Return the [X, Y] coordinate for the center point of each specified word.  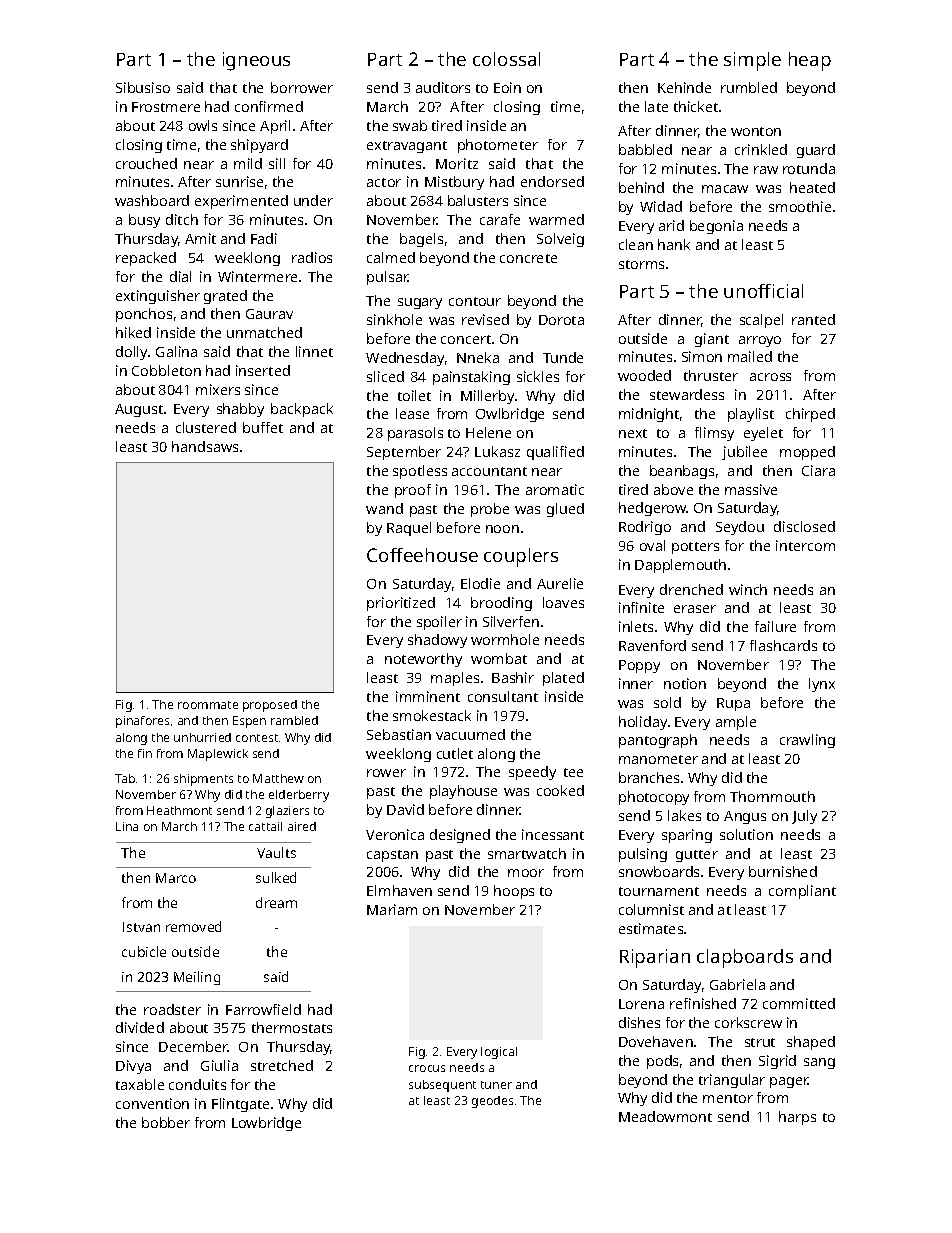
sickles [538, 376]
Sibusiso [143, 87]
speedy [532, 773]
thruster [711, 375]
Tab [125, 778]
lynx [822, 685]
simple [752, 61]
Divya [133, 1067]
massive [751, 489]
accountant [489, 471]
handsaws [205, 446]
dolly [131, 353]
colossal [506, 59]
